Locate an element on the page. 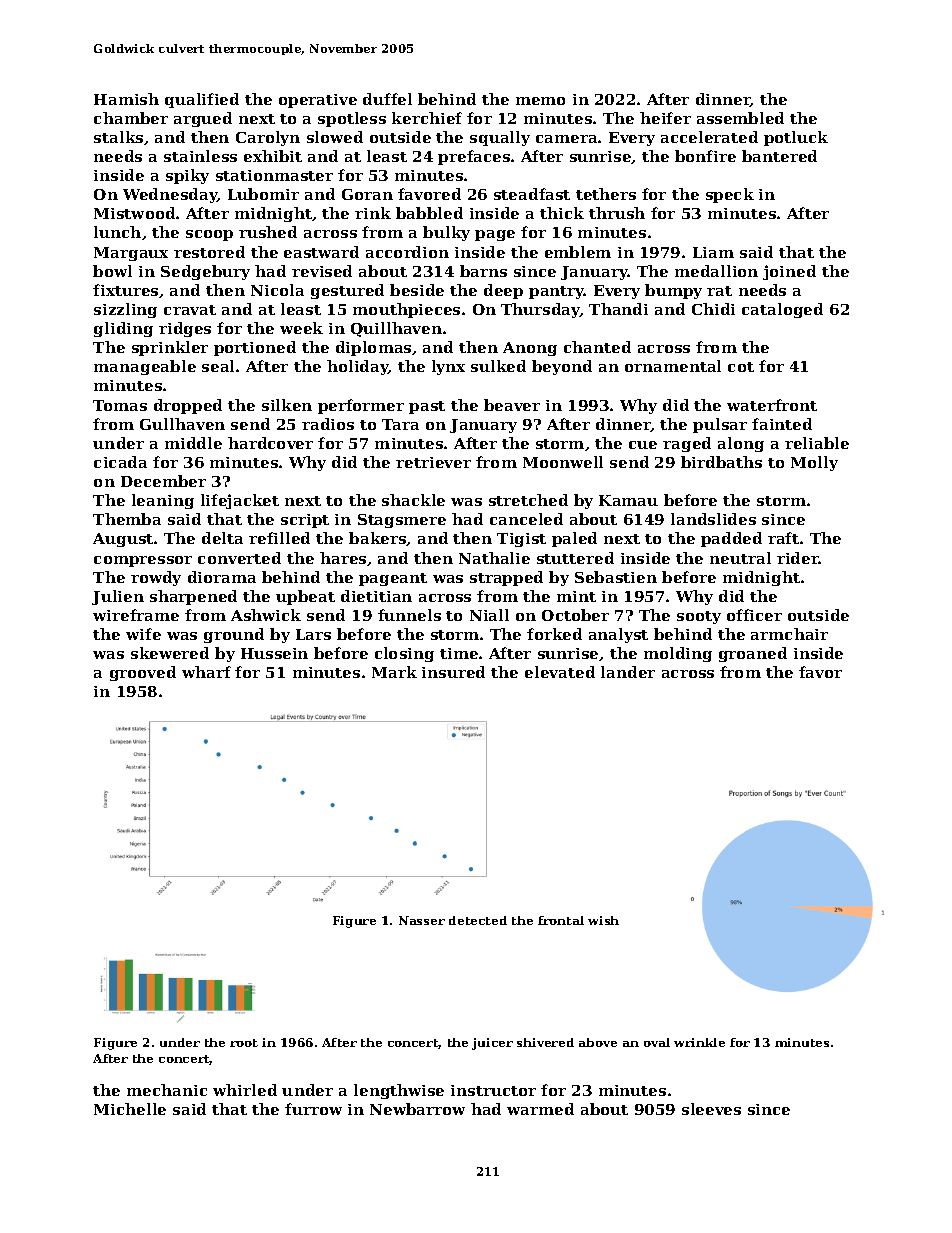 Image resolution: width=952 pixels, height=1233 pixels. seal is located at coordinates (218, 366).
